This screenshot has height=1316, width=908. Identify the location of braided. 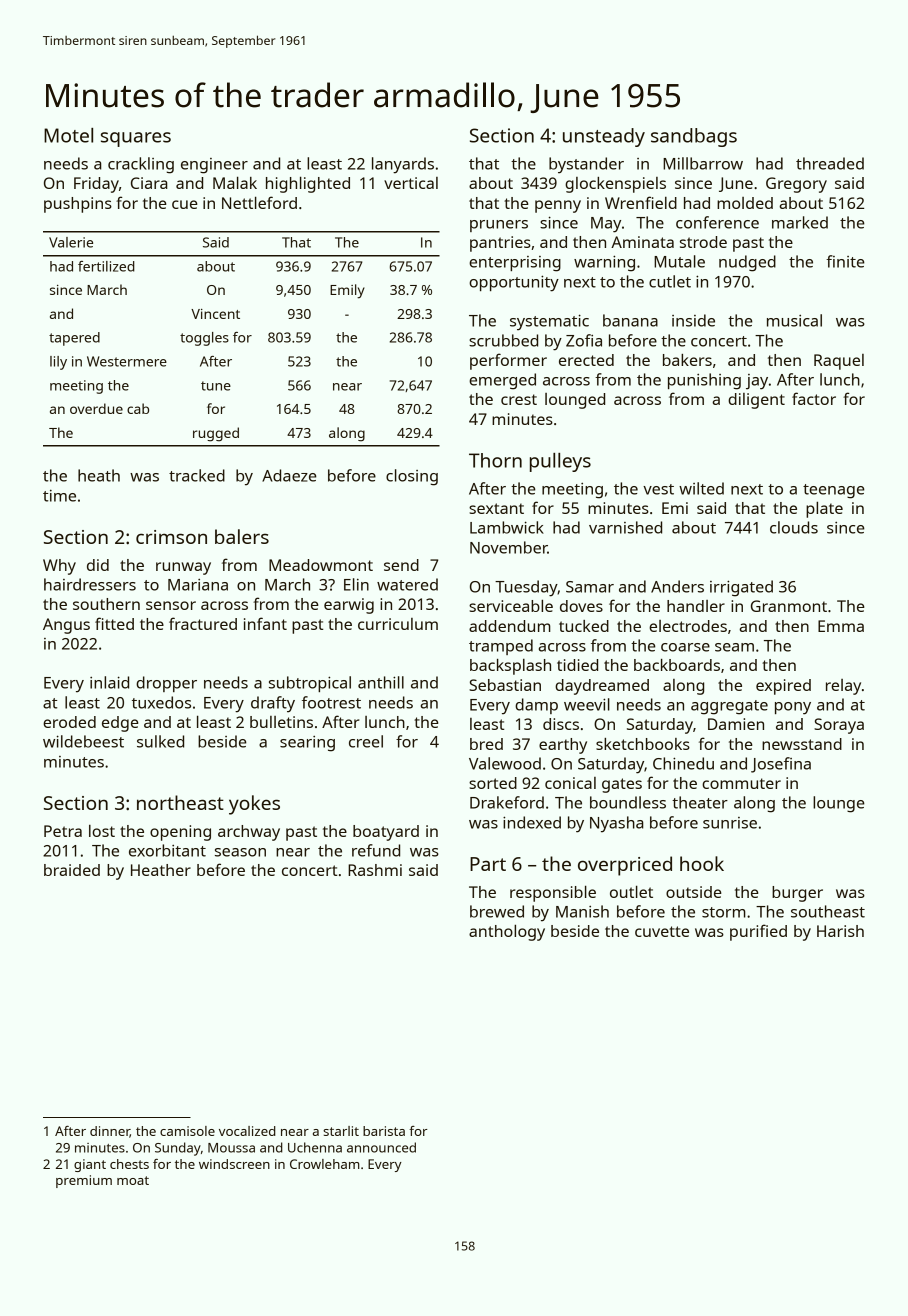
(72, 870).
